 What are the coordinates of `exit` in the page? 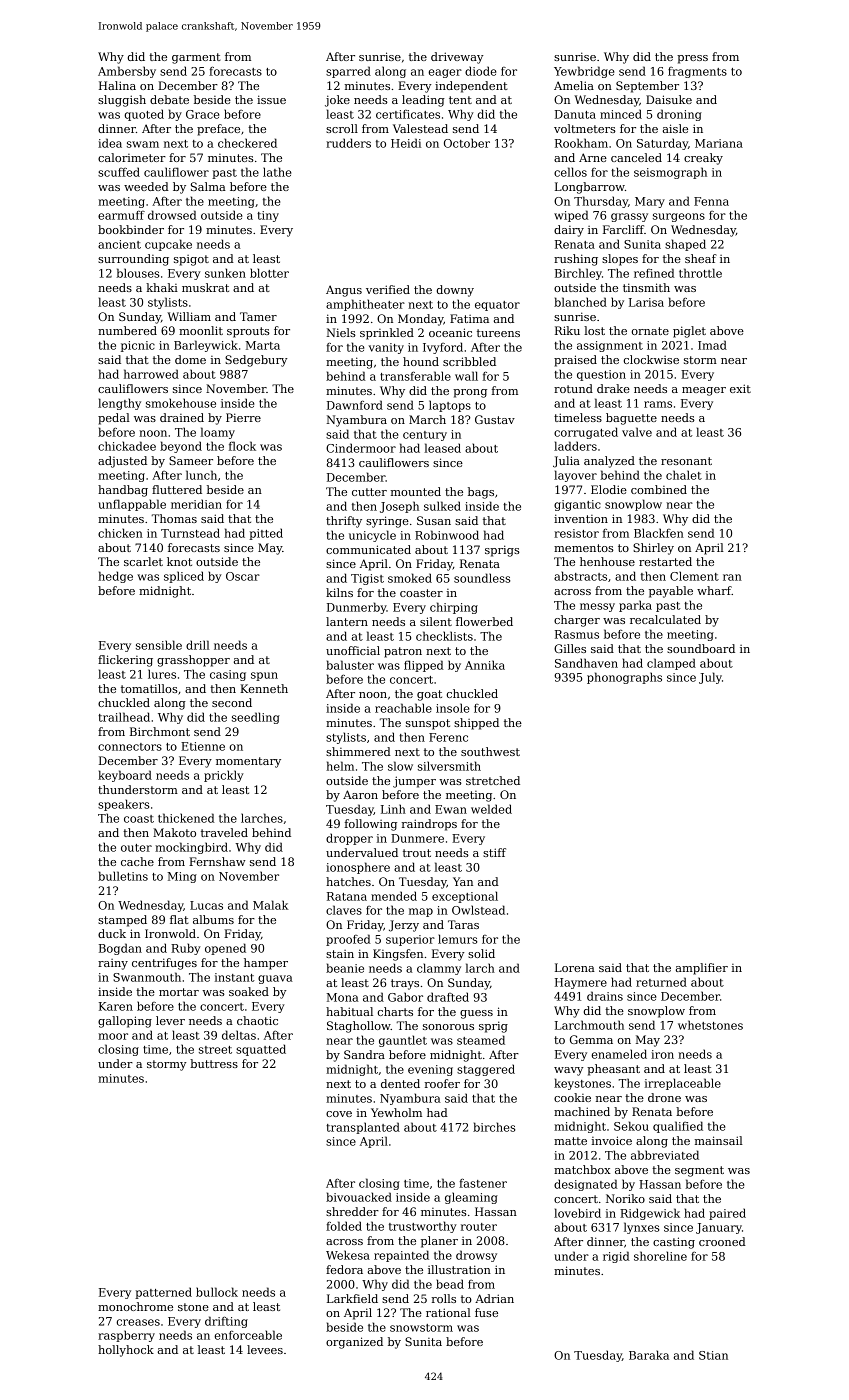 It's located at (740, 388).
